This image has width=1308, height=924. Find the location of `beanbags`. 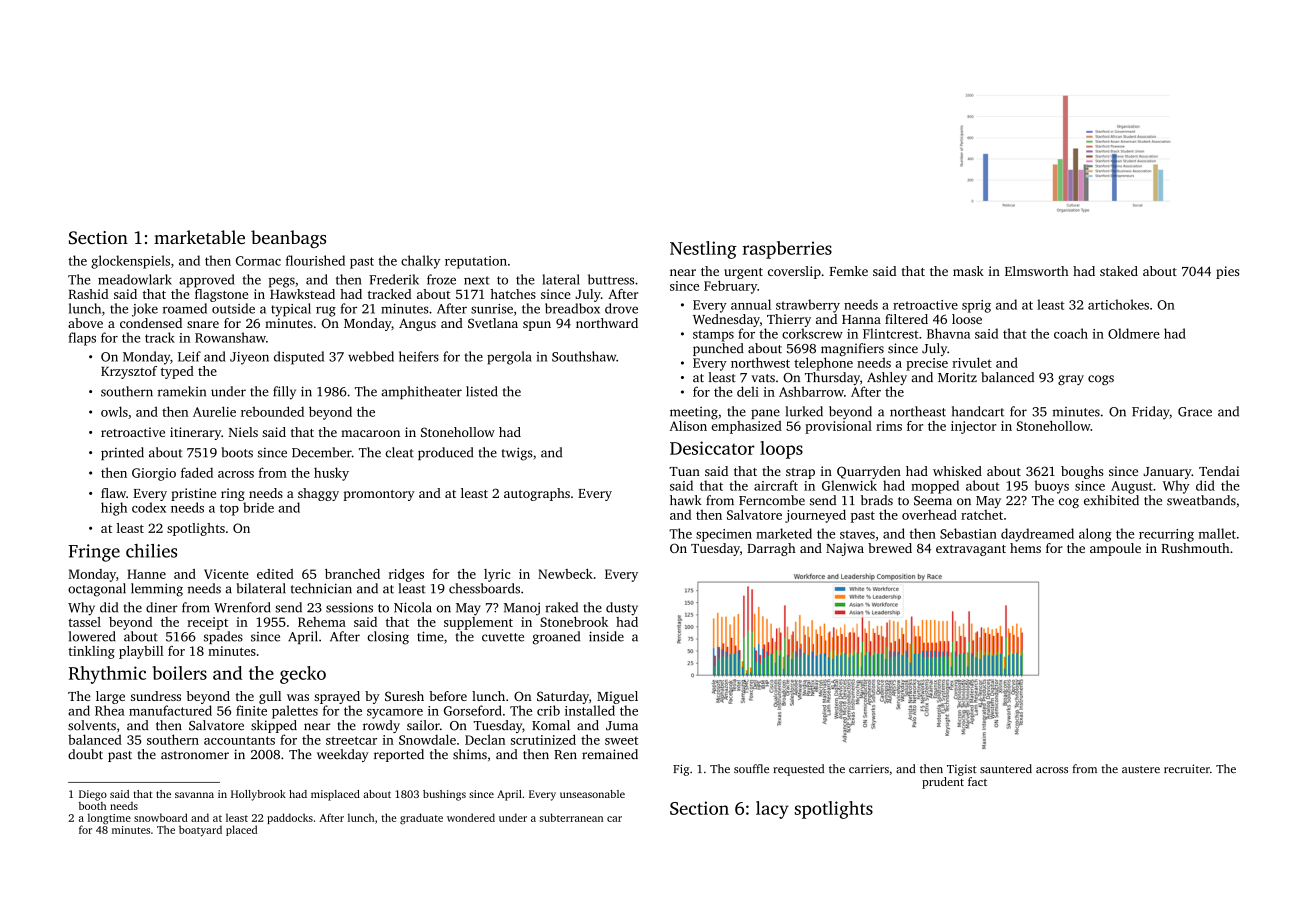

beanbags is located at coordinates (288, 239).
